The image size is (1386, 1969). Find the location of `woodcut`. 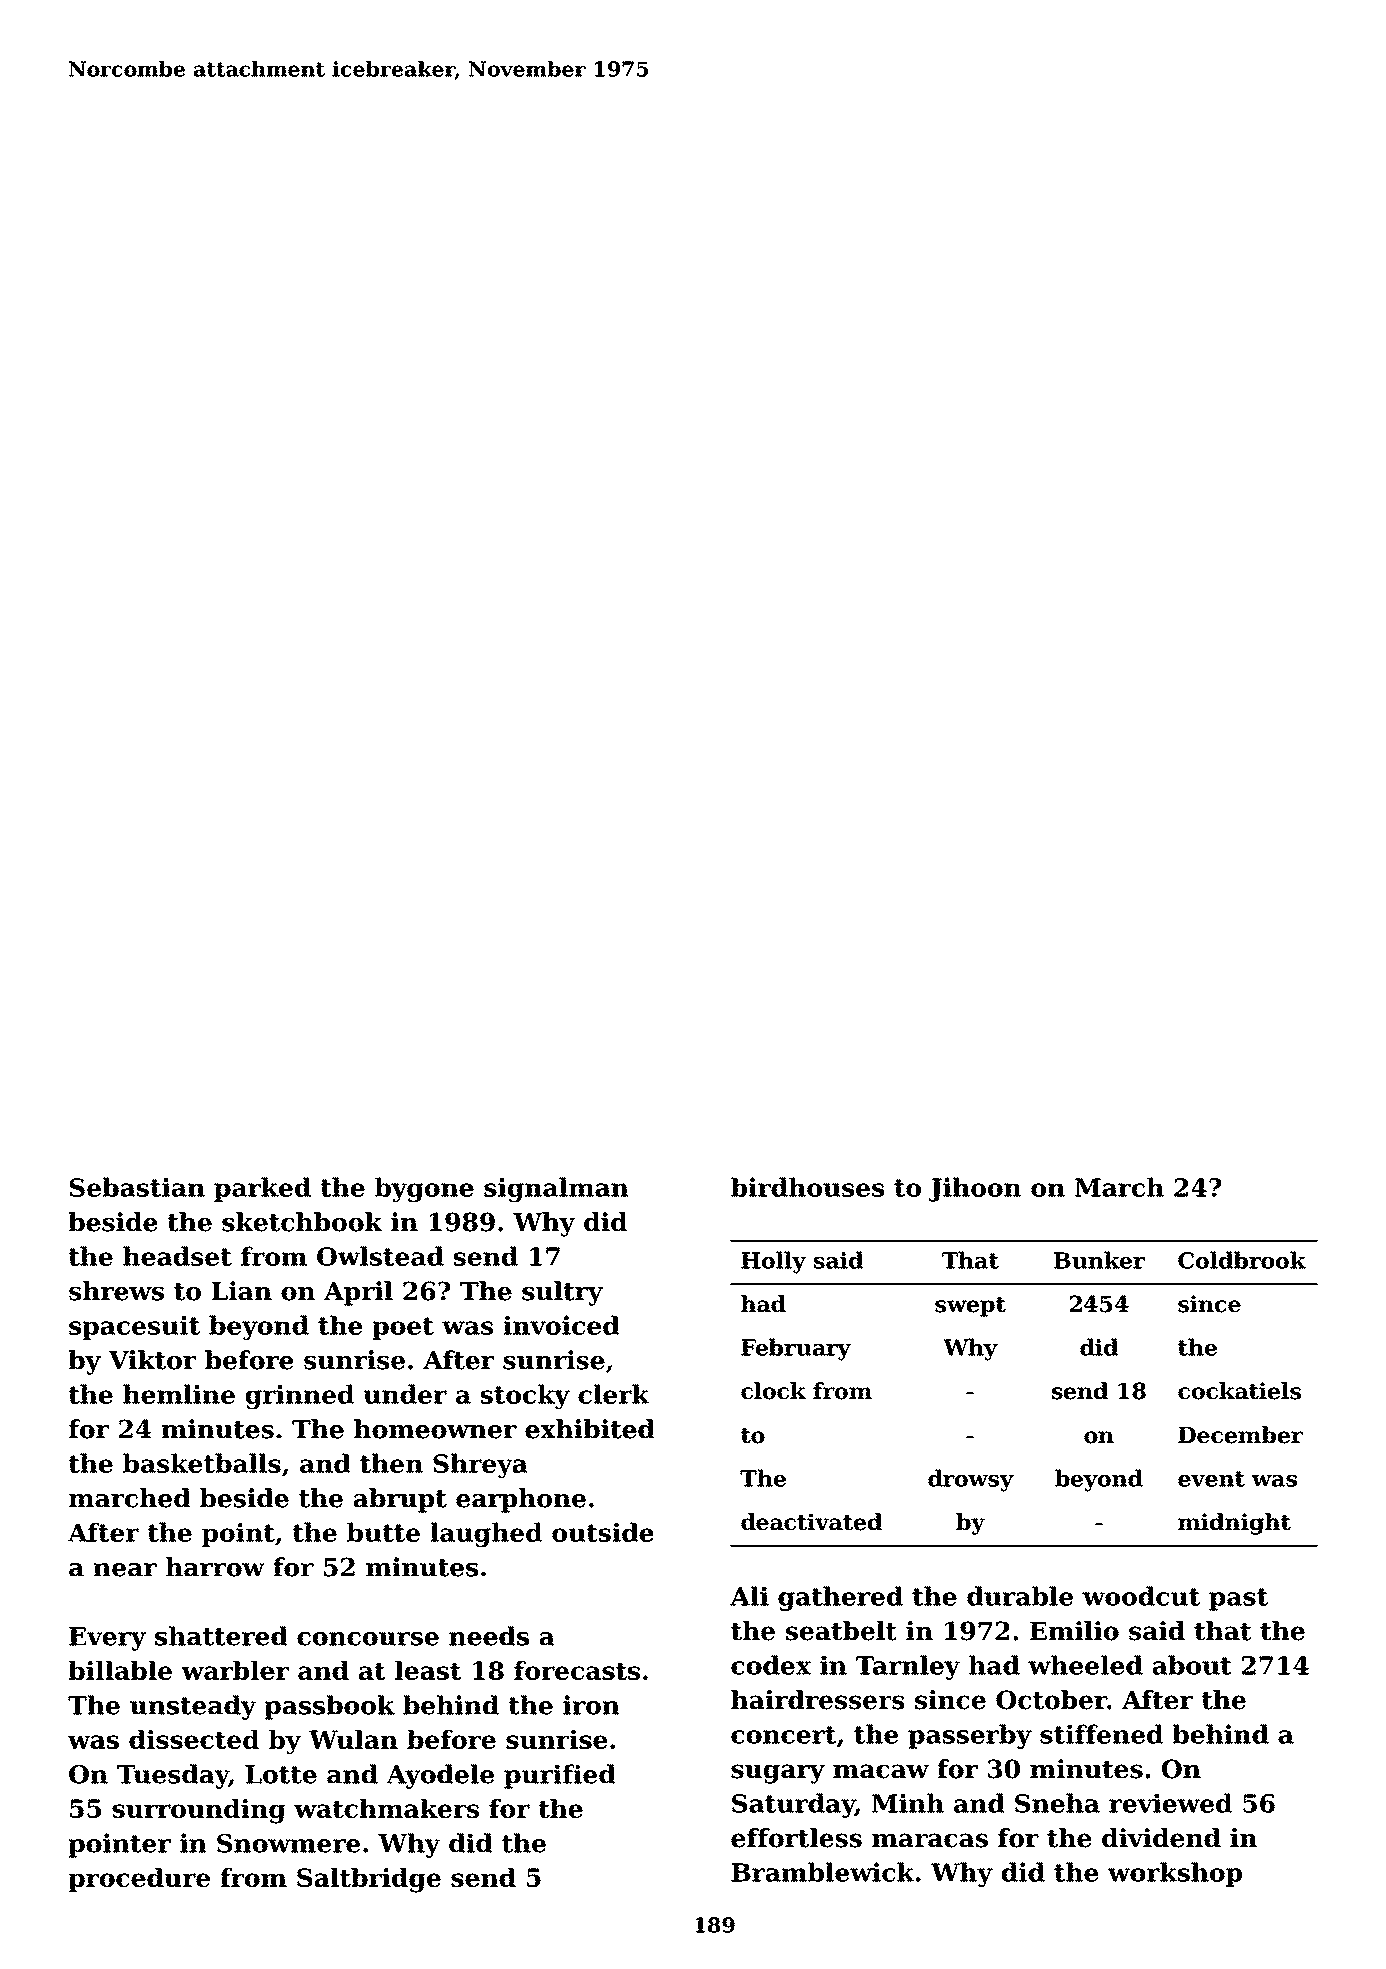

woodcut is located at coordinates (1141, 1596).
